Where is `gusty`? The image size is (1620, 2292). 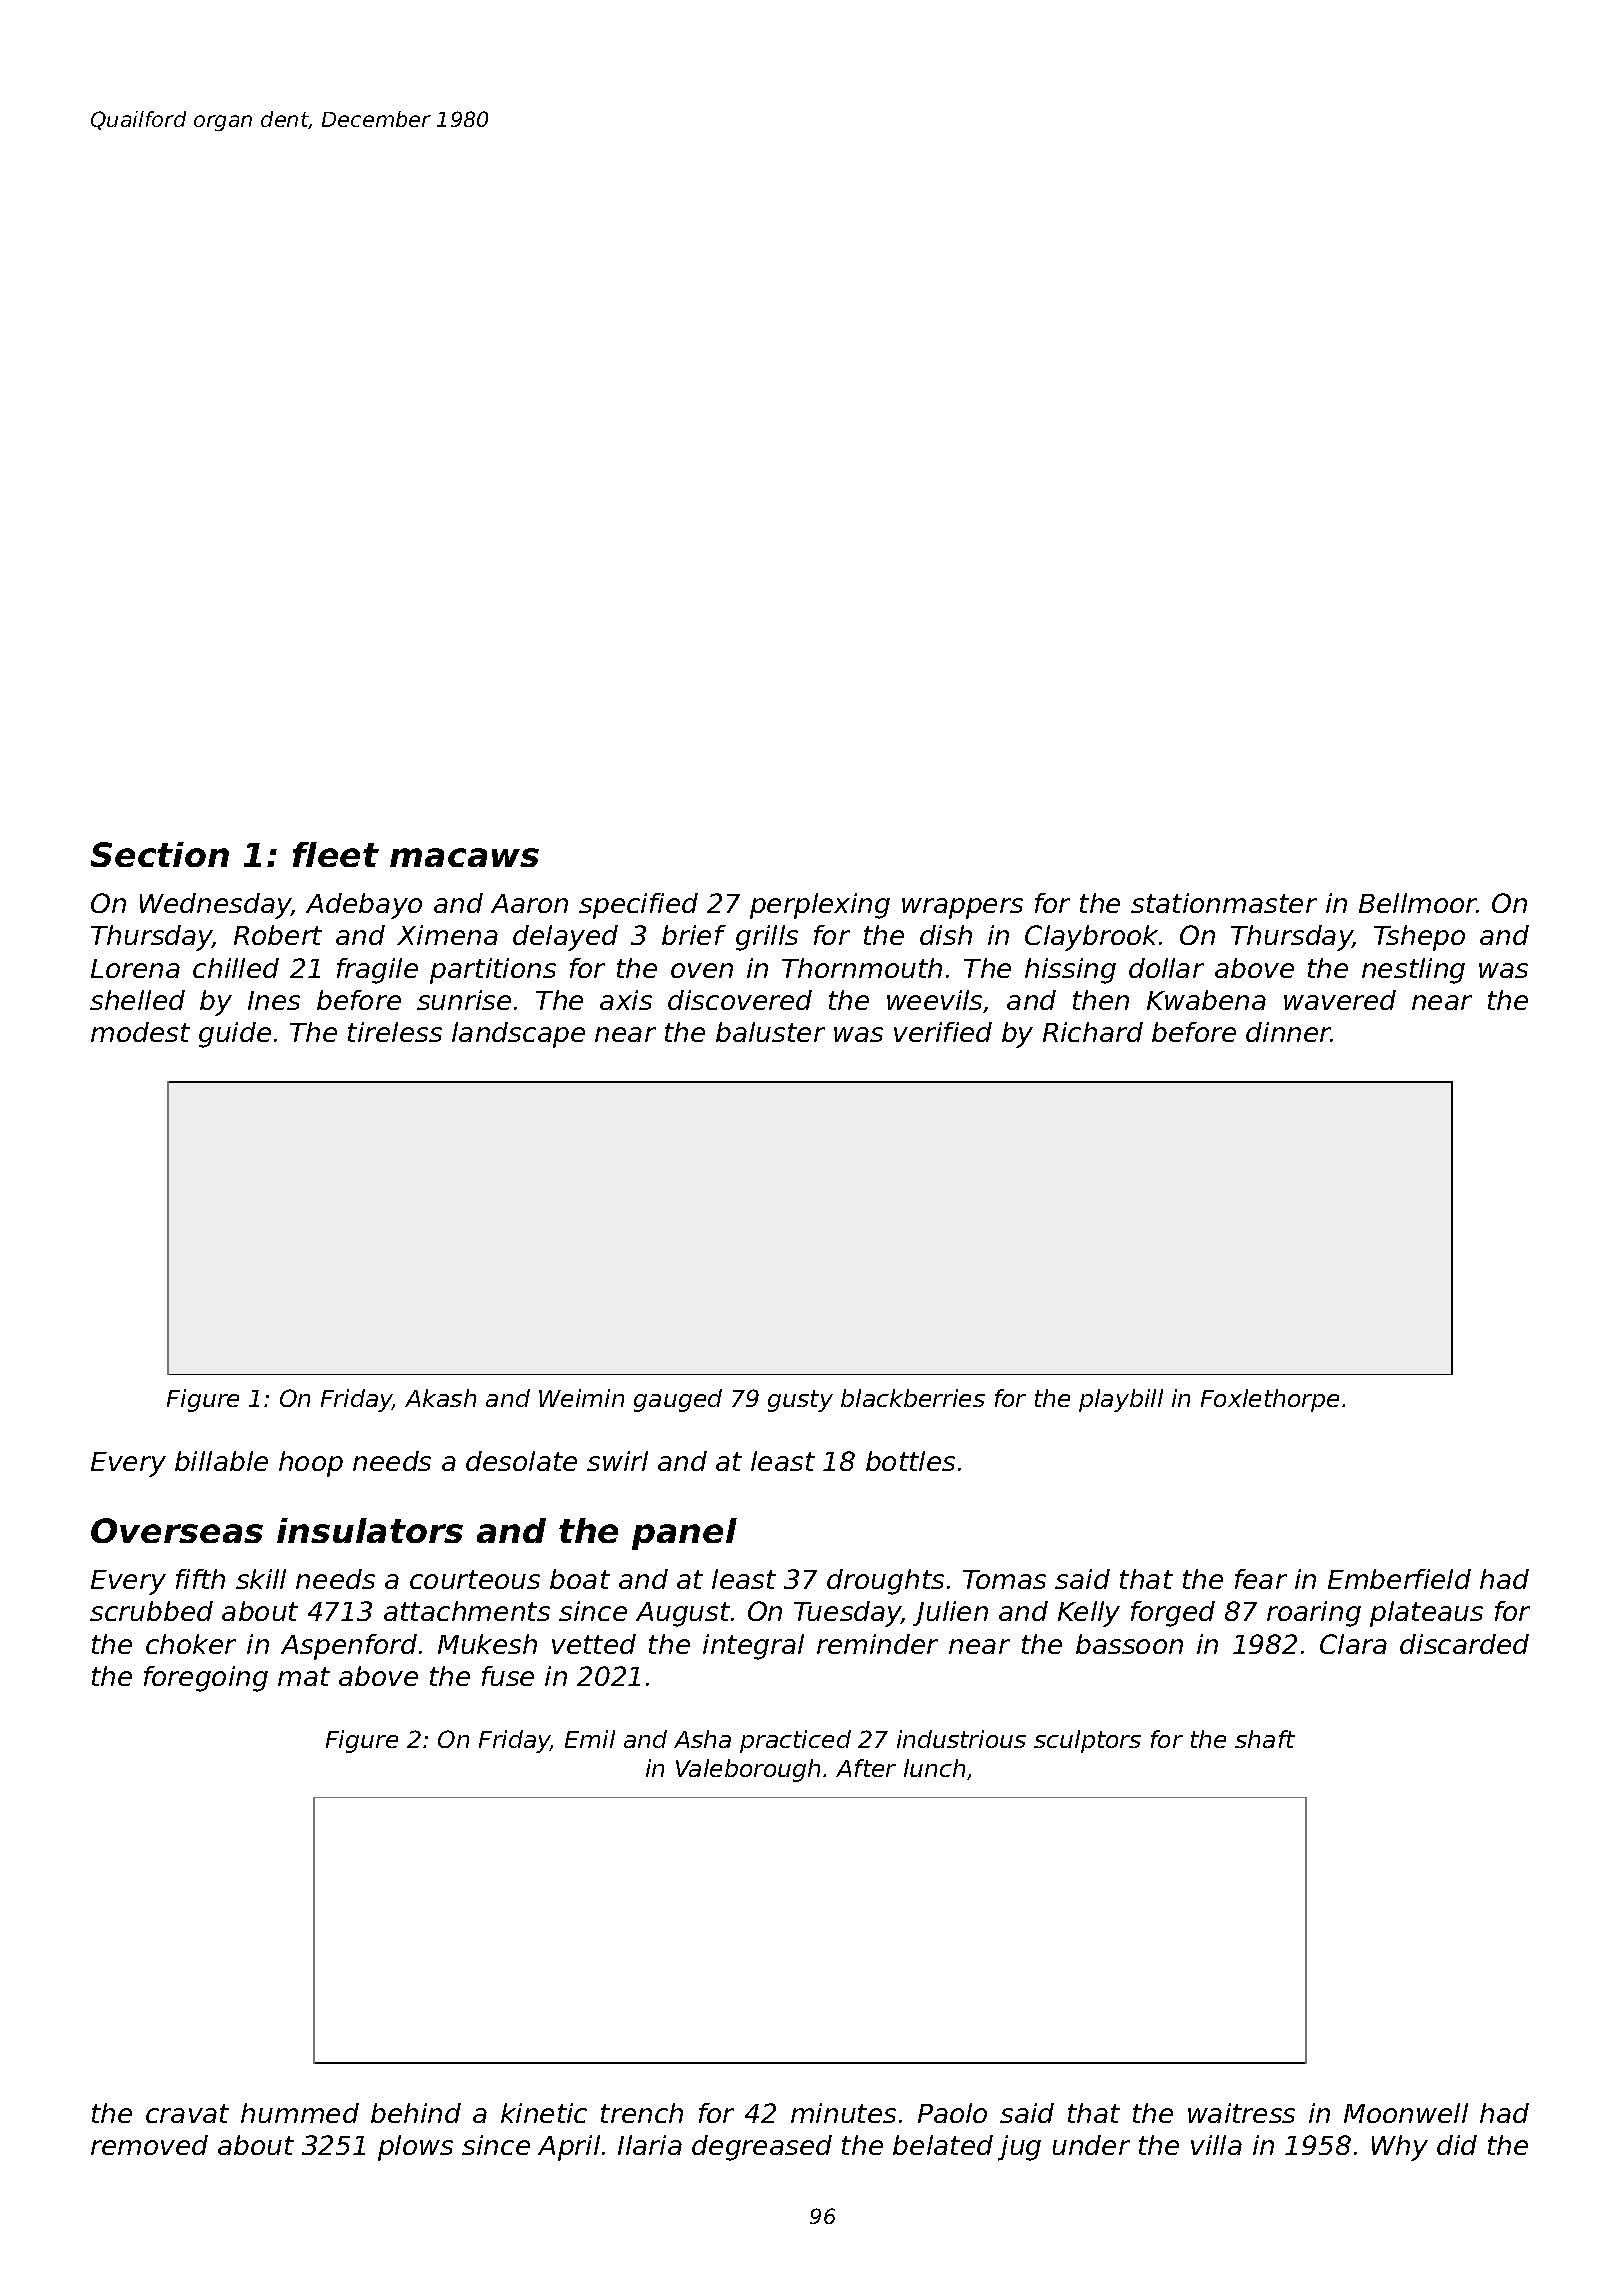
gusty is located at coordinates (800, 1401).
